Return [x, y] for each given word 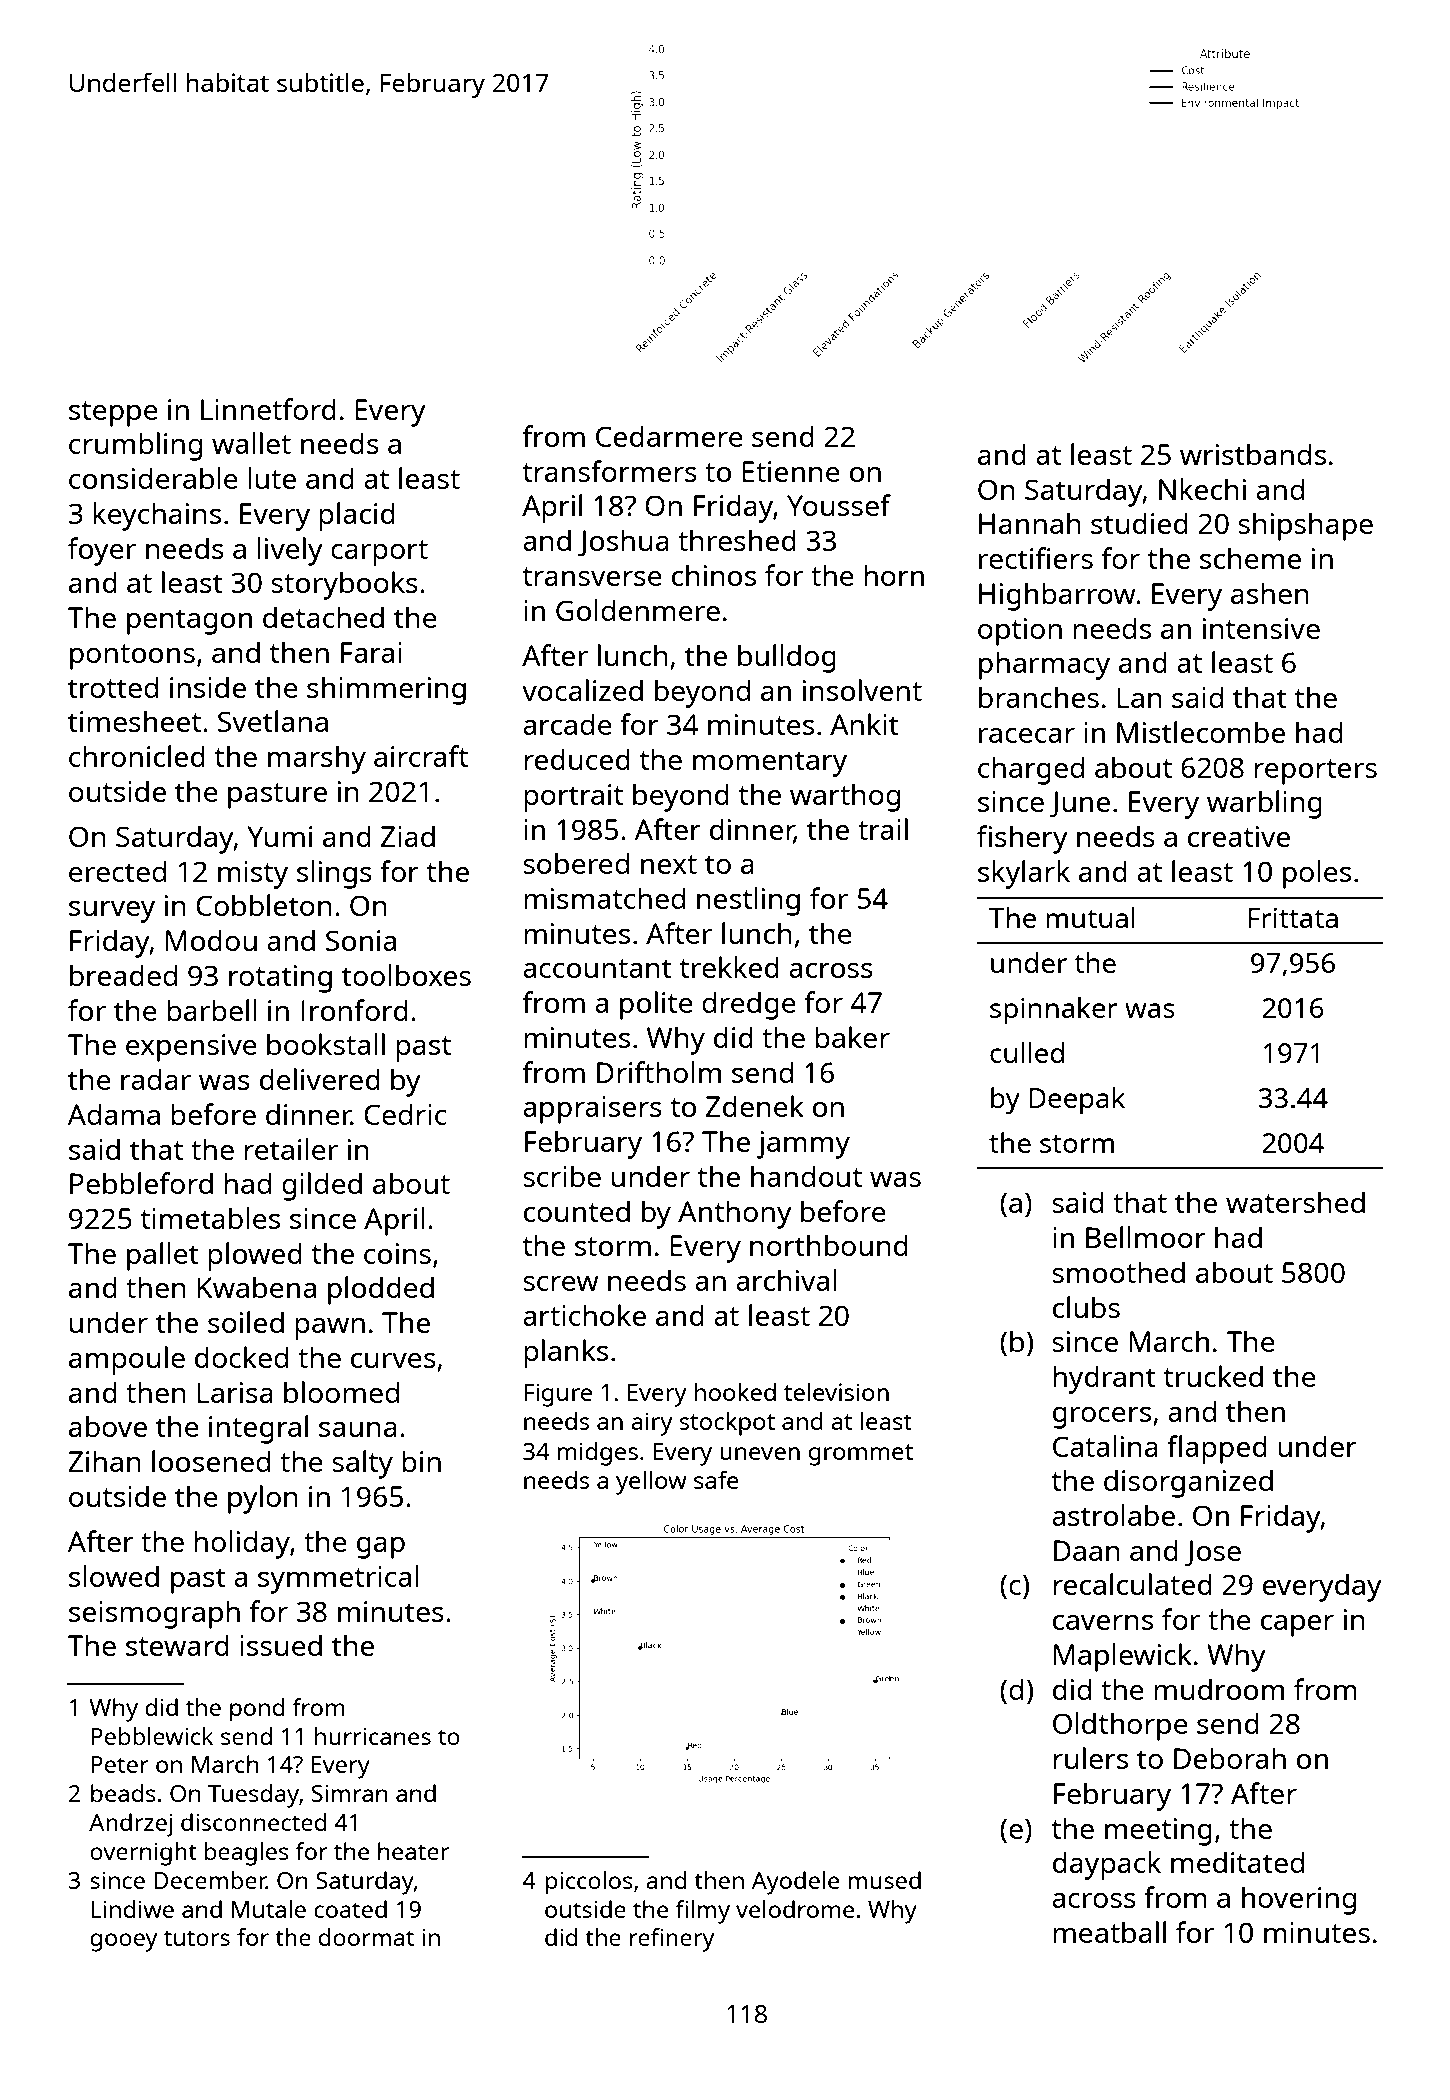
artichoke [584, 1315]
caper [1297, 1626]
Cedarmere [669, 436]
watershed [1295, 1202]
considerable [153, 478]
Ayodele [795, 1883]
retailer [291, 1149]
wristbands [1253, 454]
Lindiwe [132, 1909]
